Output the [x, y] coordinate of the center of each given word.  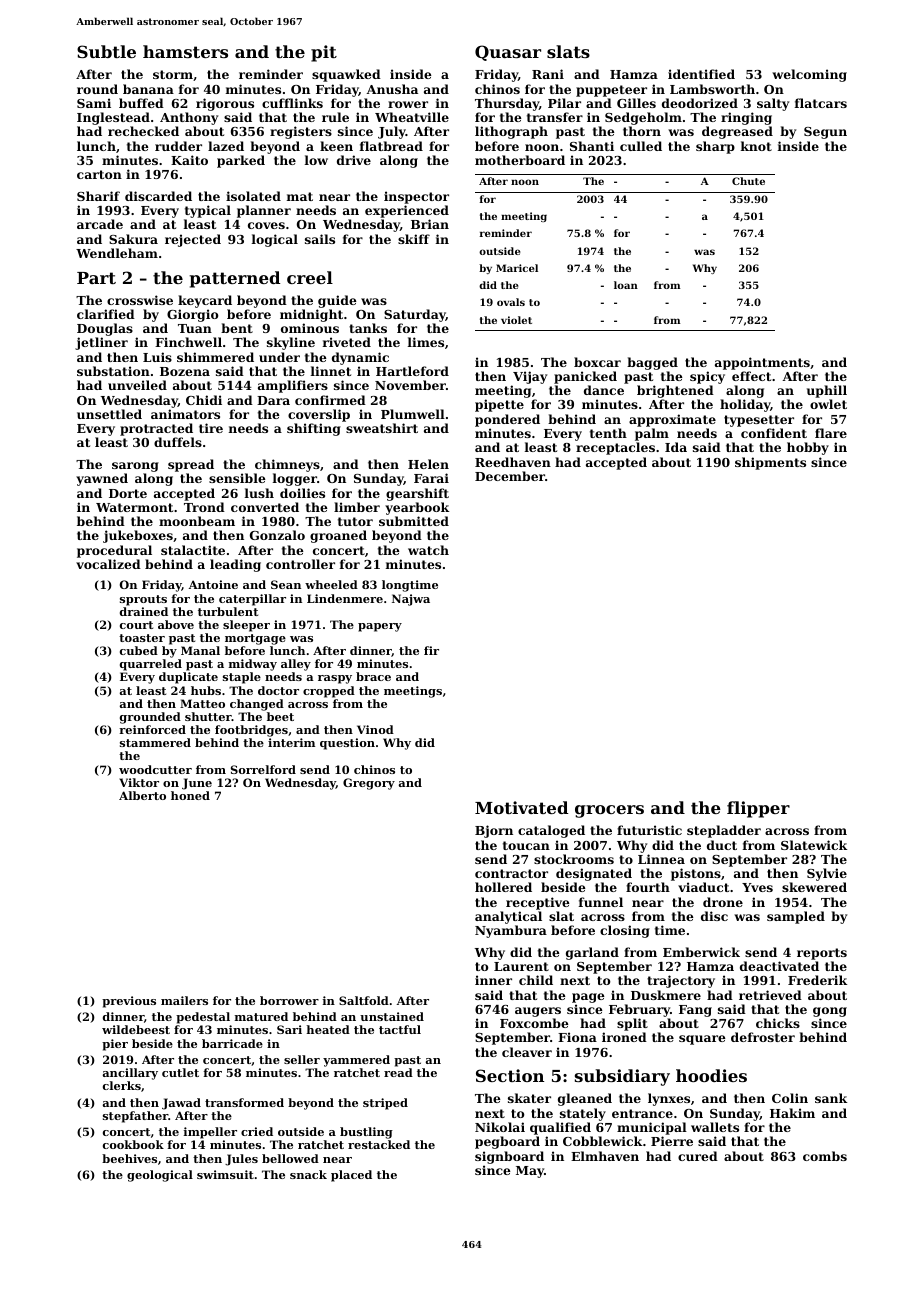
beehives [129, 1158]
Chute [748, 181]
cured [698, 1156]
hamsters [185, 51]
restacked [379, 1144]
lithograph [511, 132]
